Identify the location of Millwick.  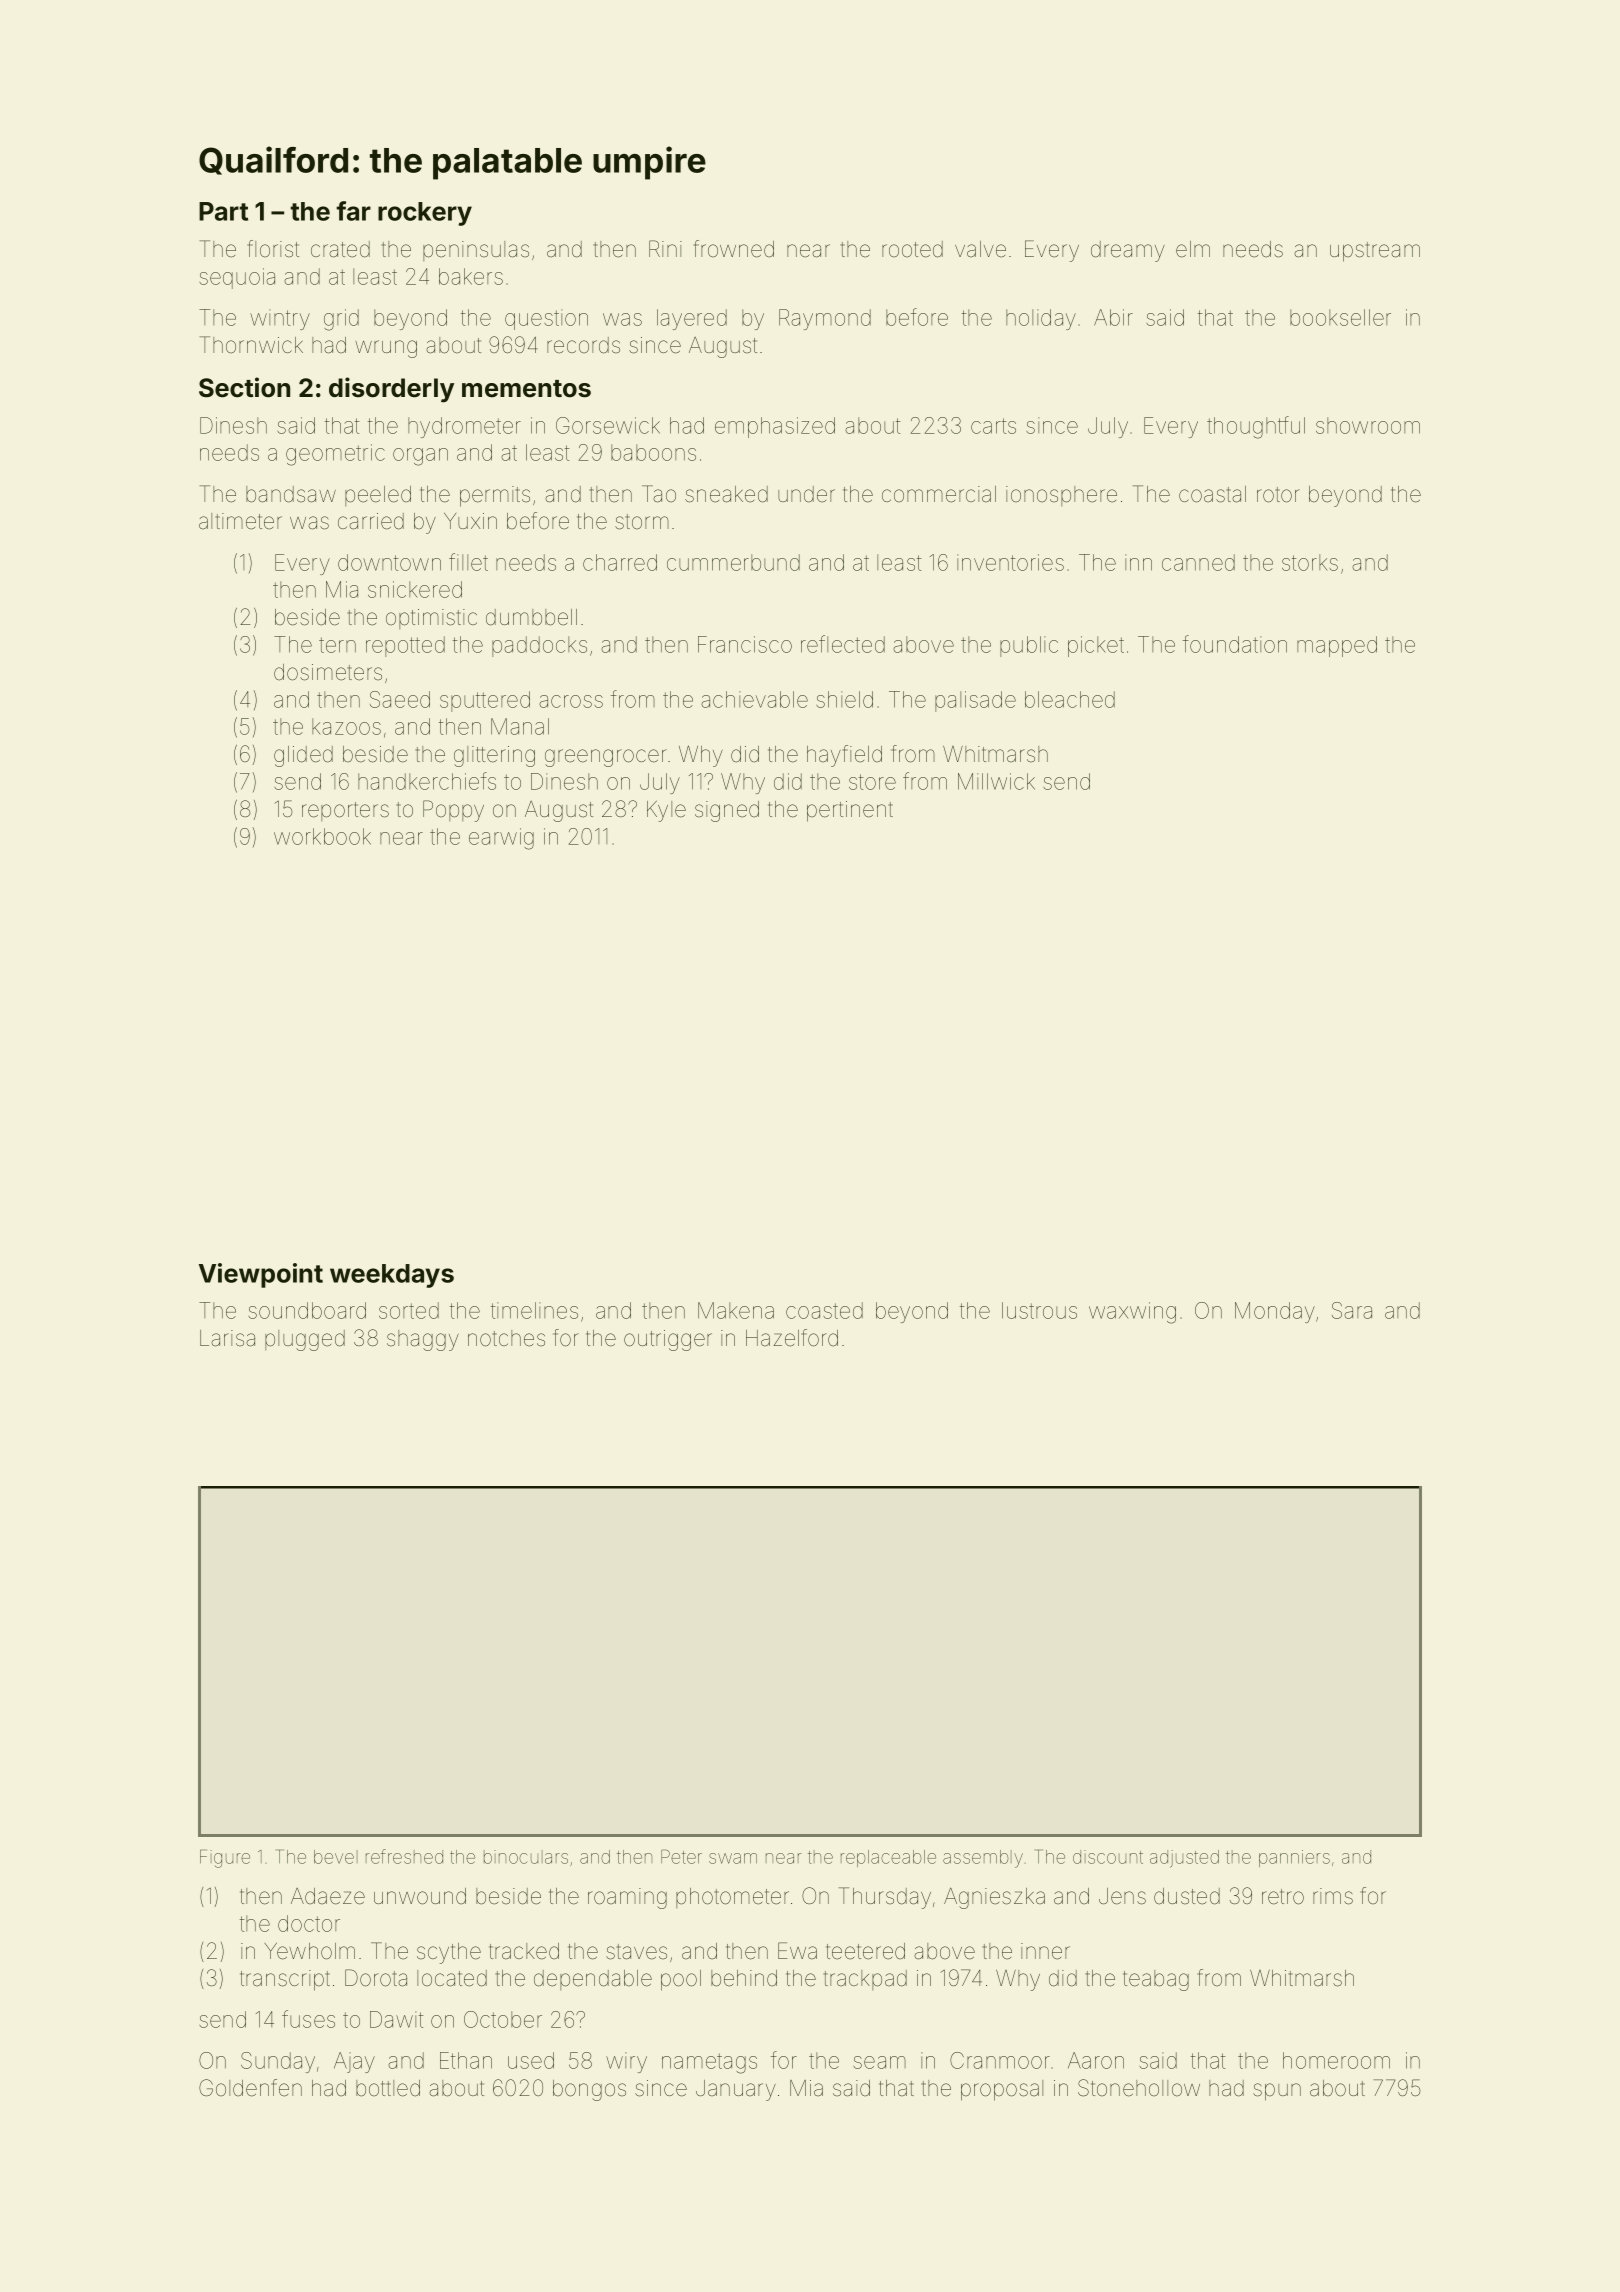
(996, 781).
